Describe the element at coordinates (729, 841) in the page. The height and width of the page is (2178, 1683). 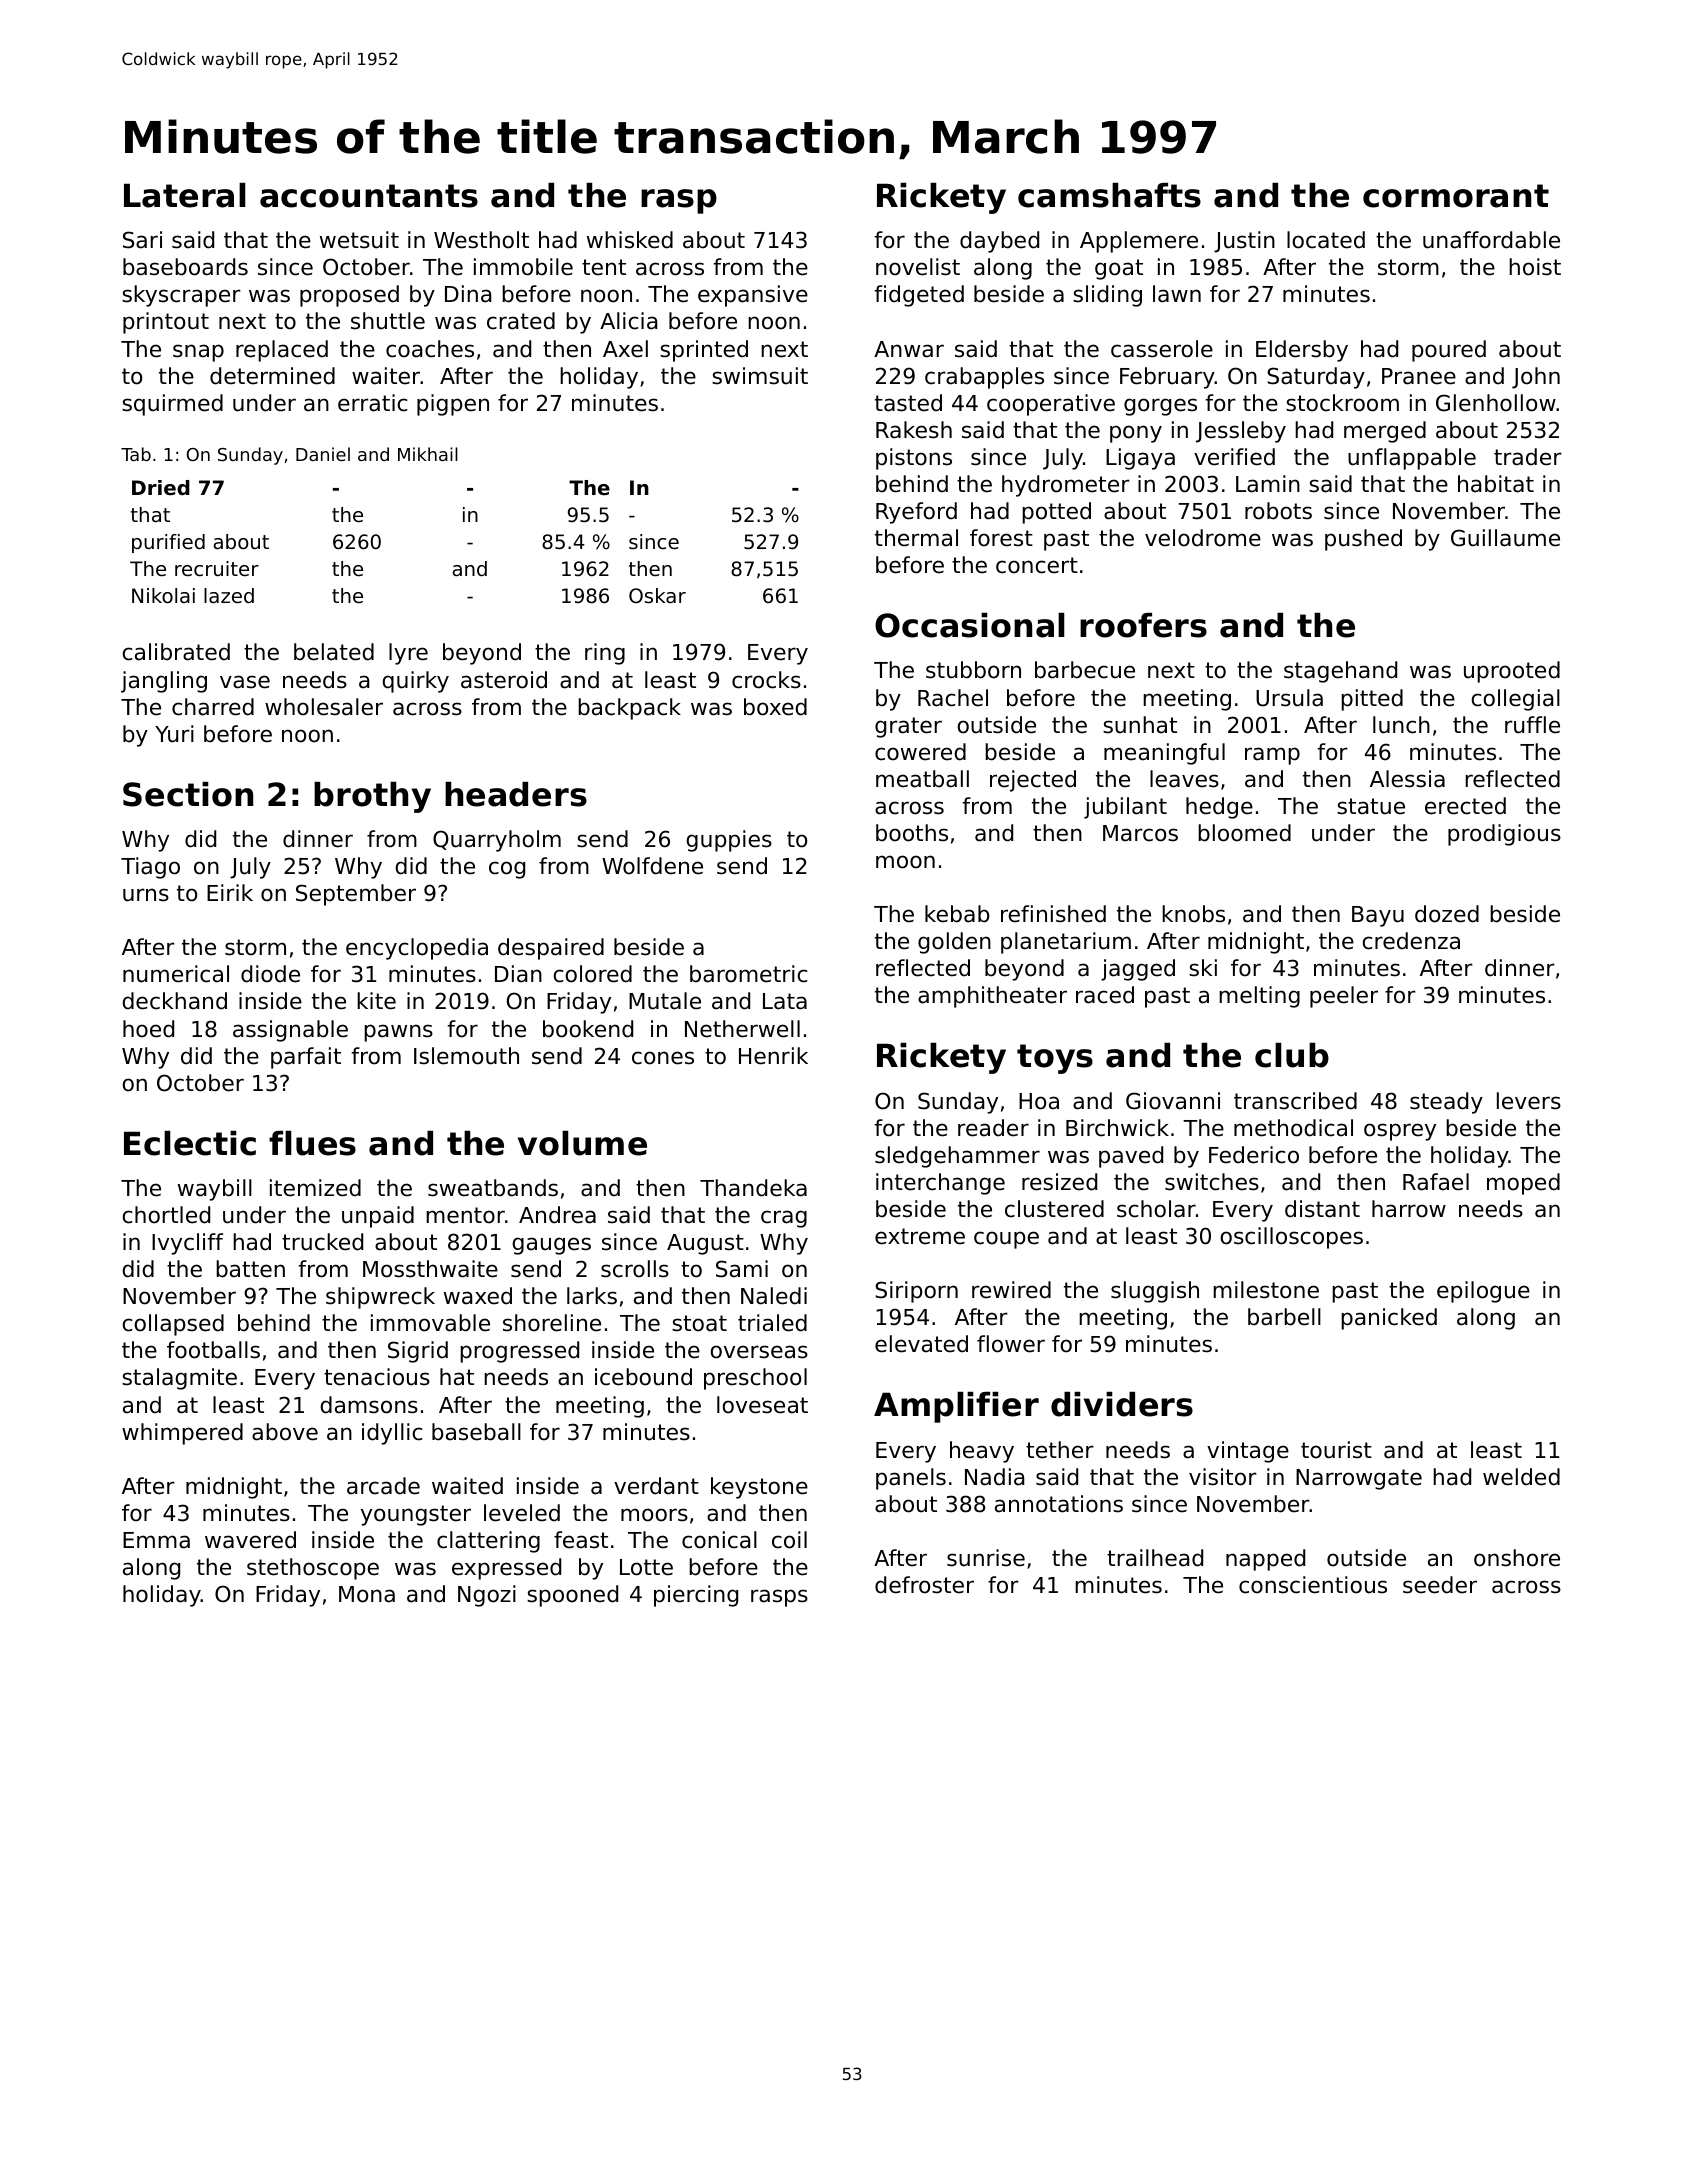
I see `guppies` at that location.
